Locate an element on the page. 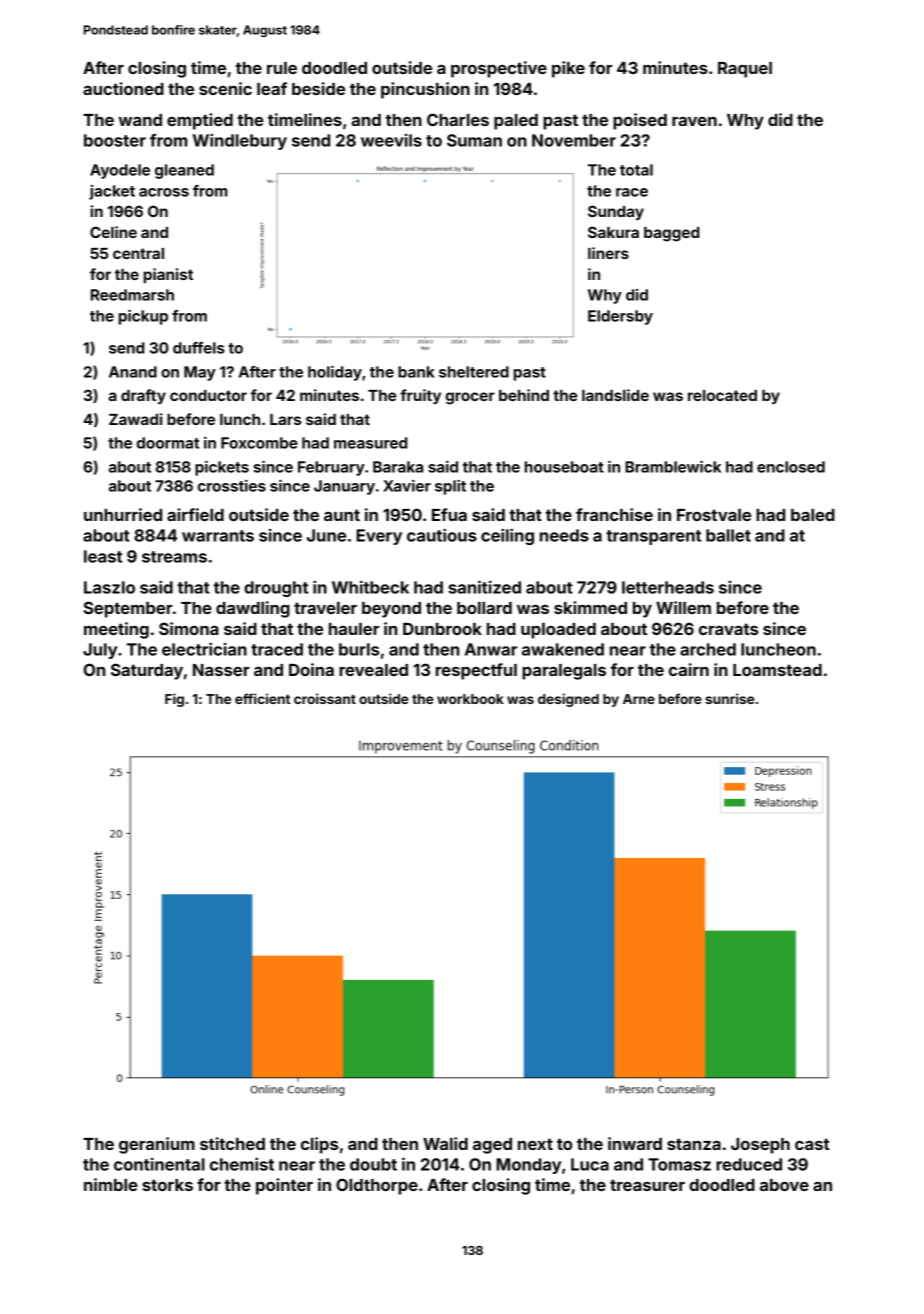 The width and height of the image is (924, 1314). warrants is located at coordinates (218, 536).
